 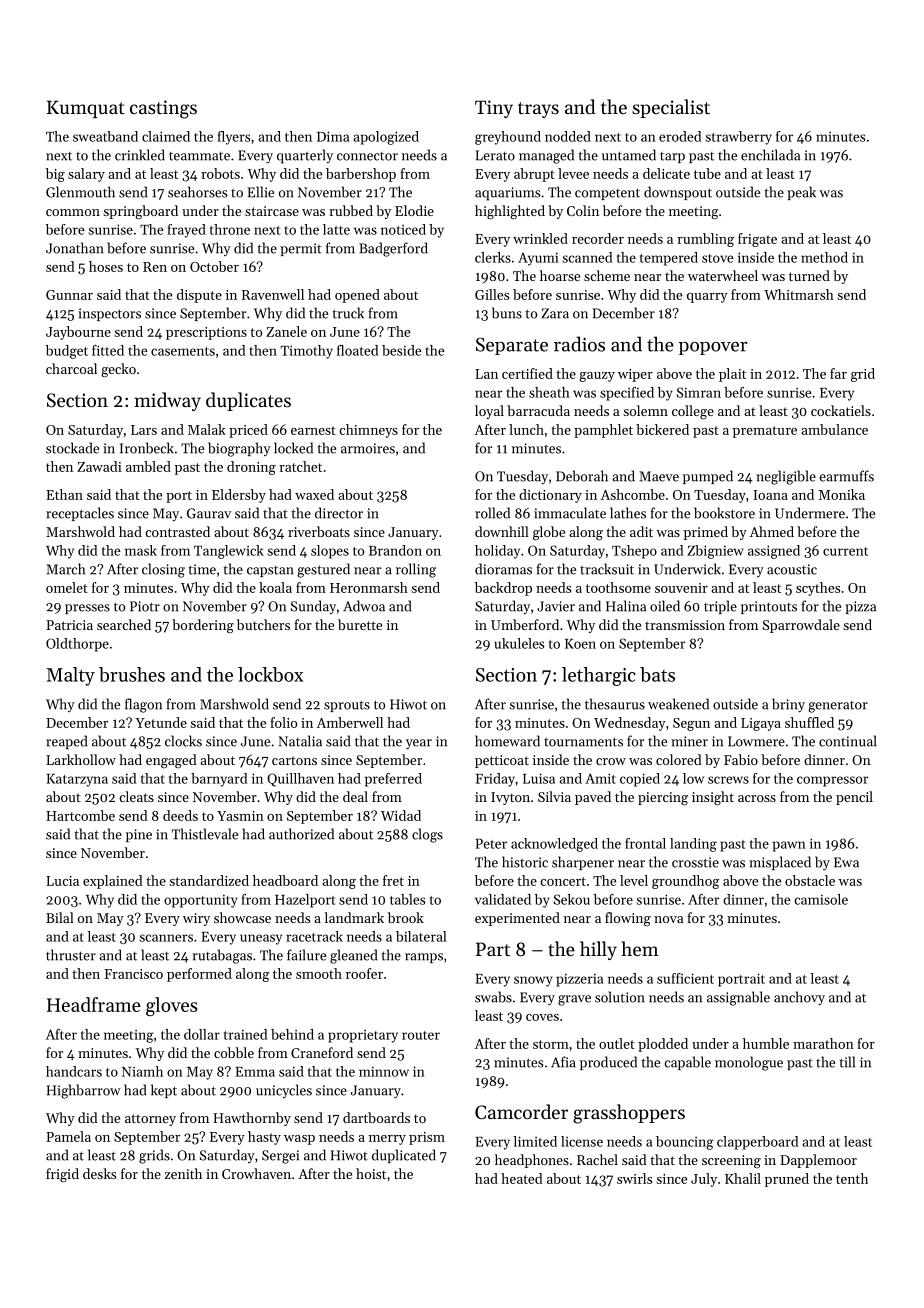 What do you see at coordinates (333, 136) in the screenshot?
I see `Dima` at bounding box center [333, 136].
